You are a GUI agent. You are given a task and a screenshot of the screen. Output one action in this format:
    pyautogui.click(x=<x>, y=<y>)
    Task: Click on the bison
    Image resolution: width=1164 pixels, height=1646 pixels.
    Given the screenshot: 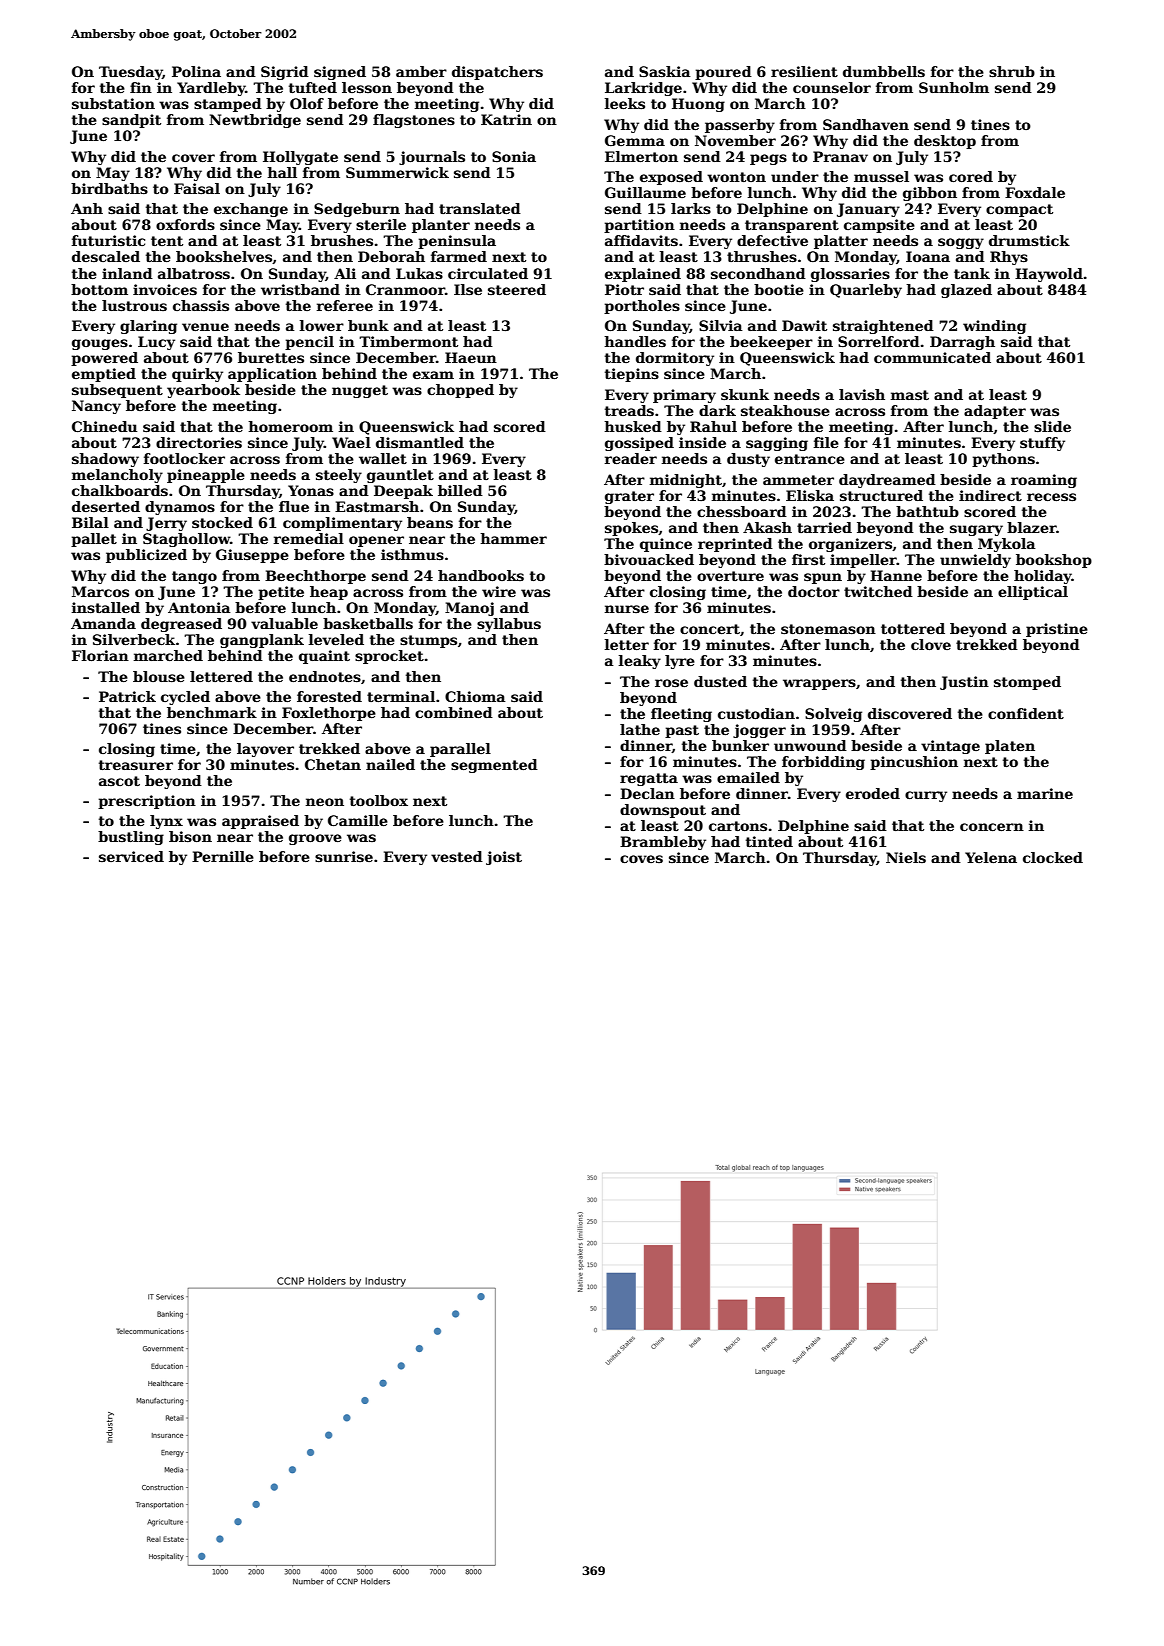 What is the action you would take?
    pyautogui.click(x=190, y=836)
